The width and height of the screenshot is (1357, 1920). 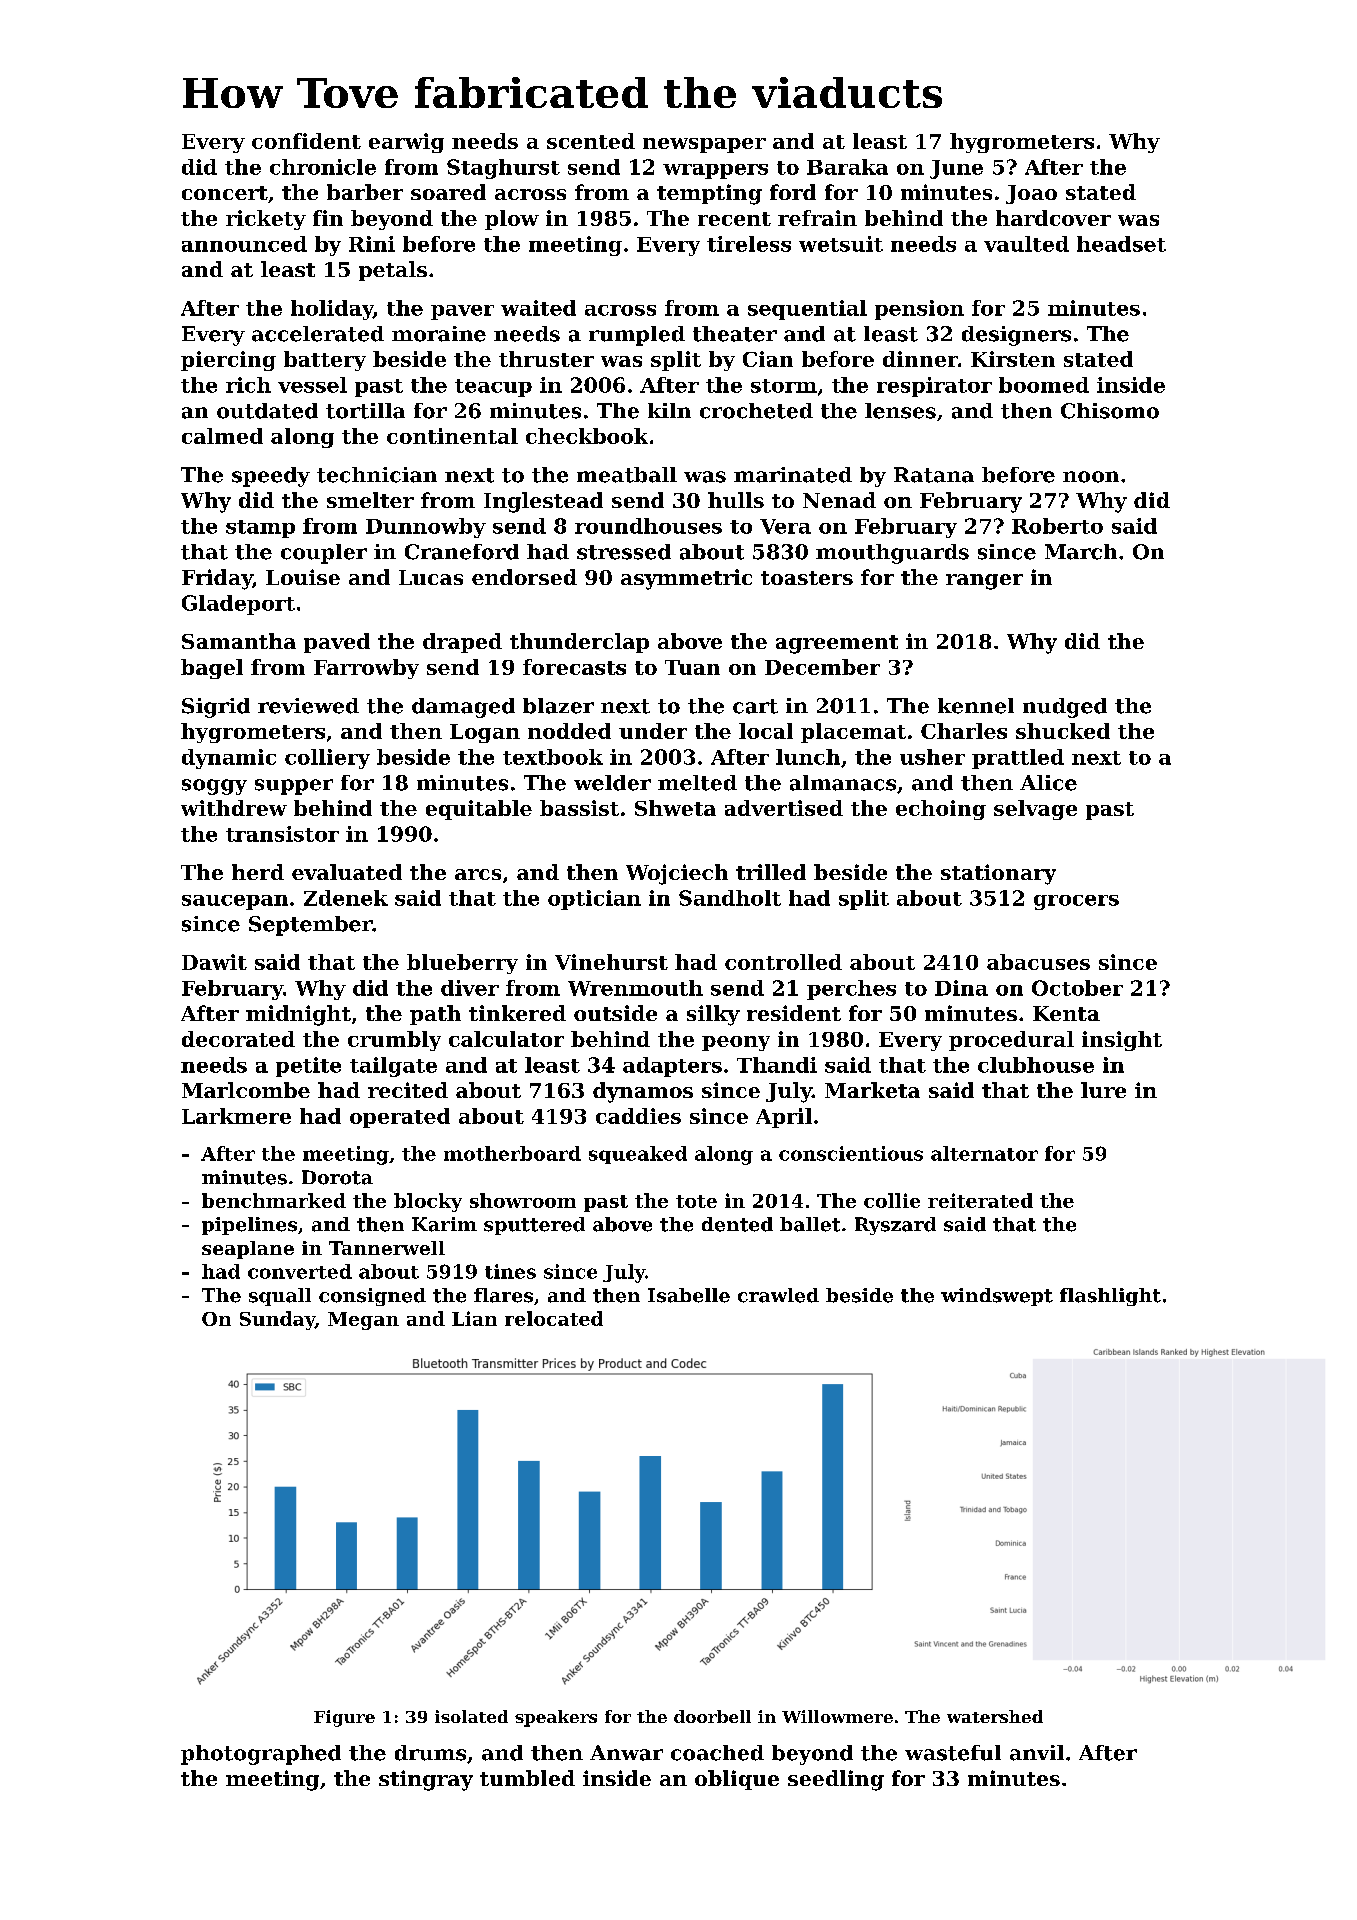 What do you see at coordinates (717, 1753) in the screenshot?
I see `coached` at bounding box center [717, 1753].
